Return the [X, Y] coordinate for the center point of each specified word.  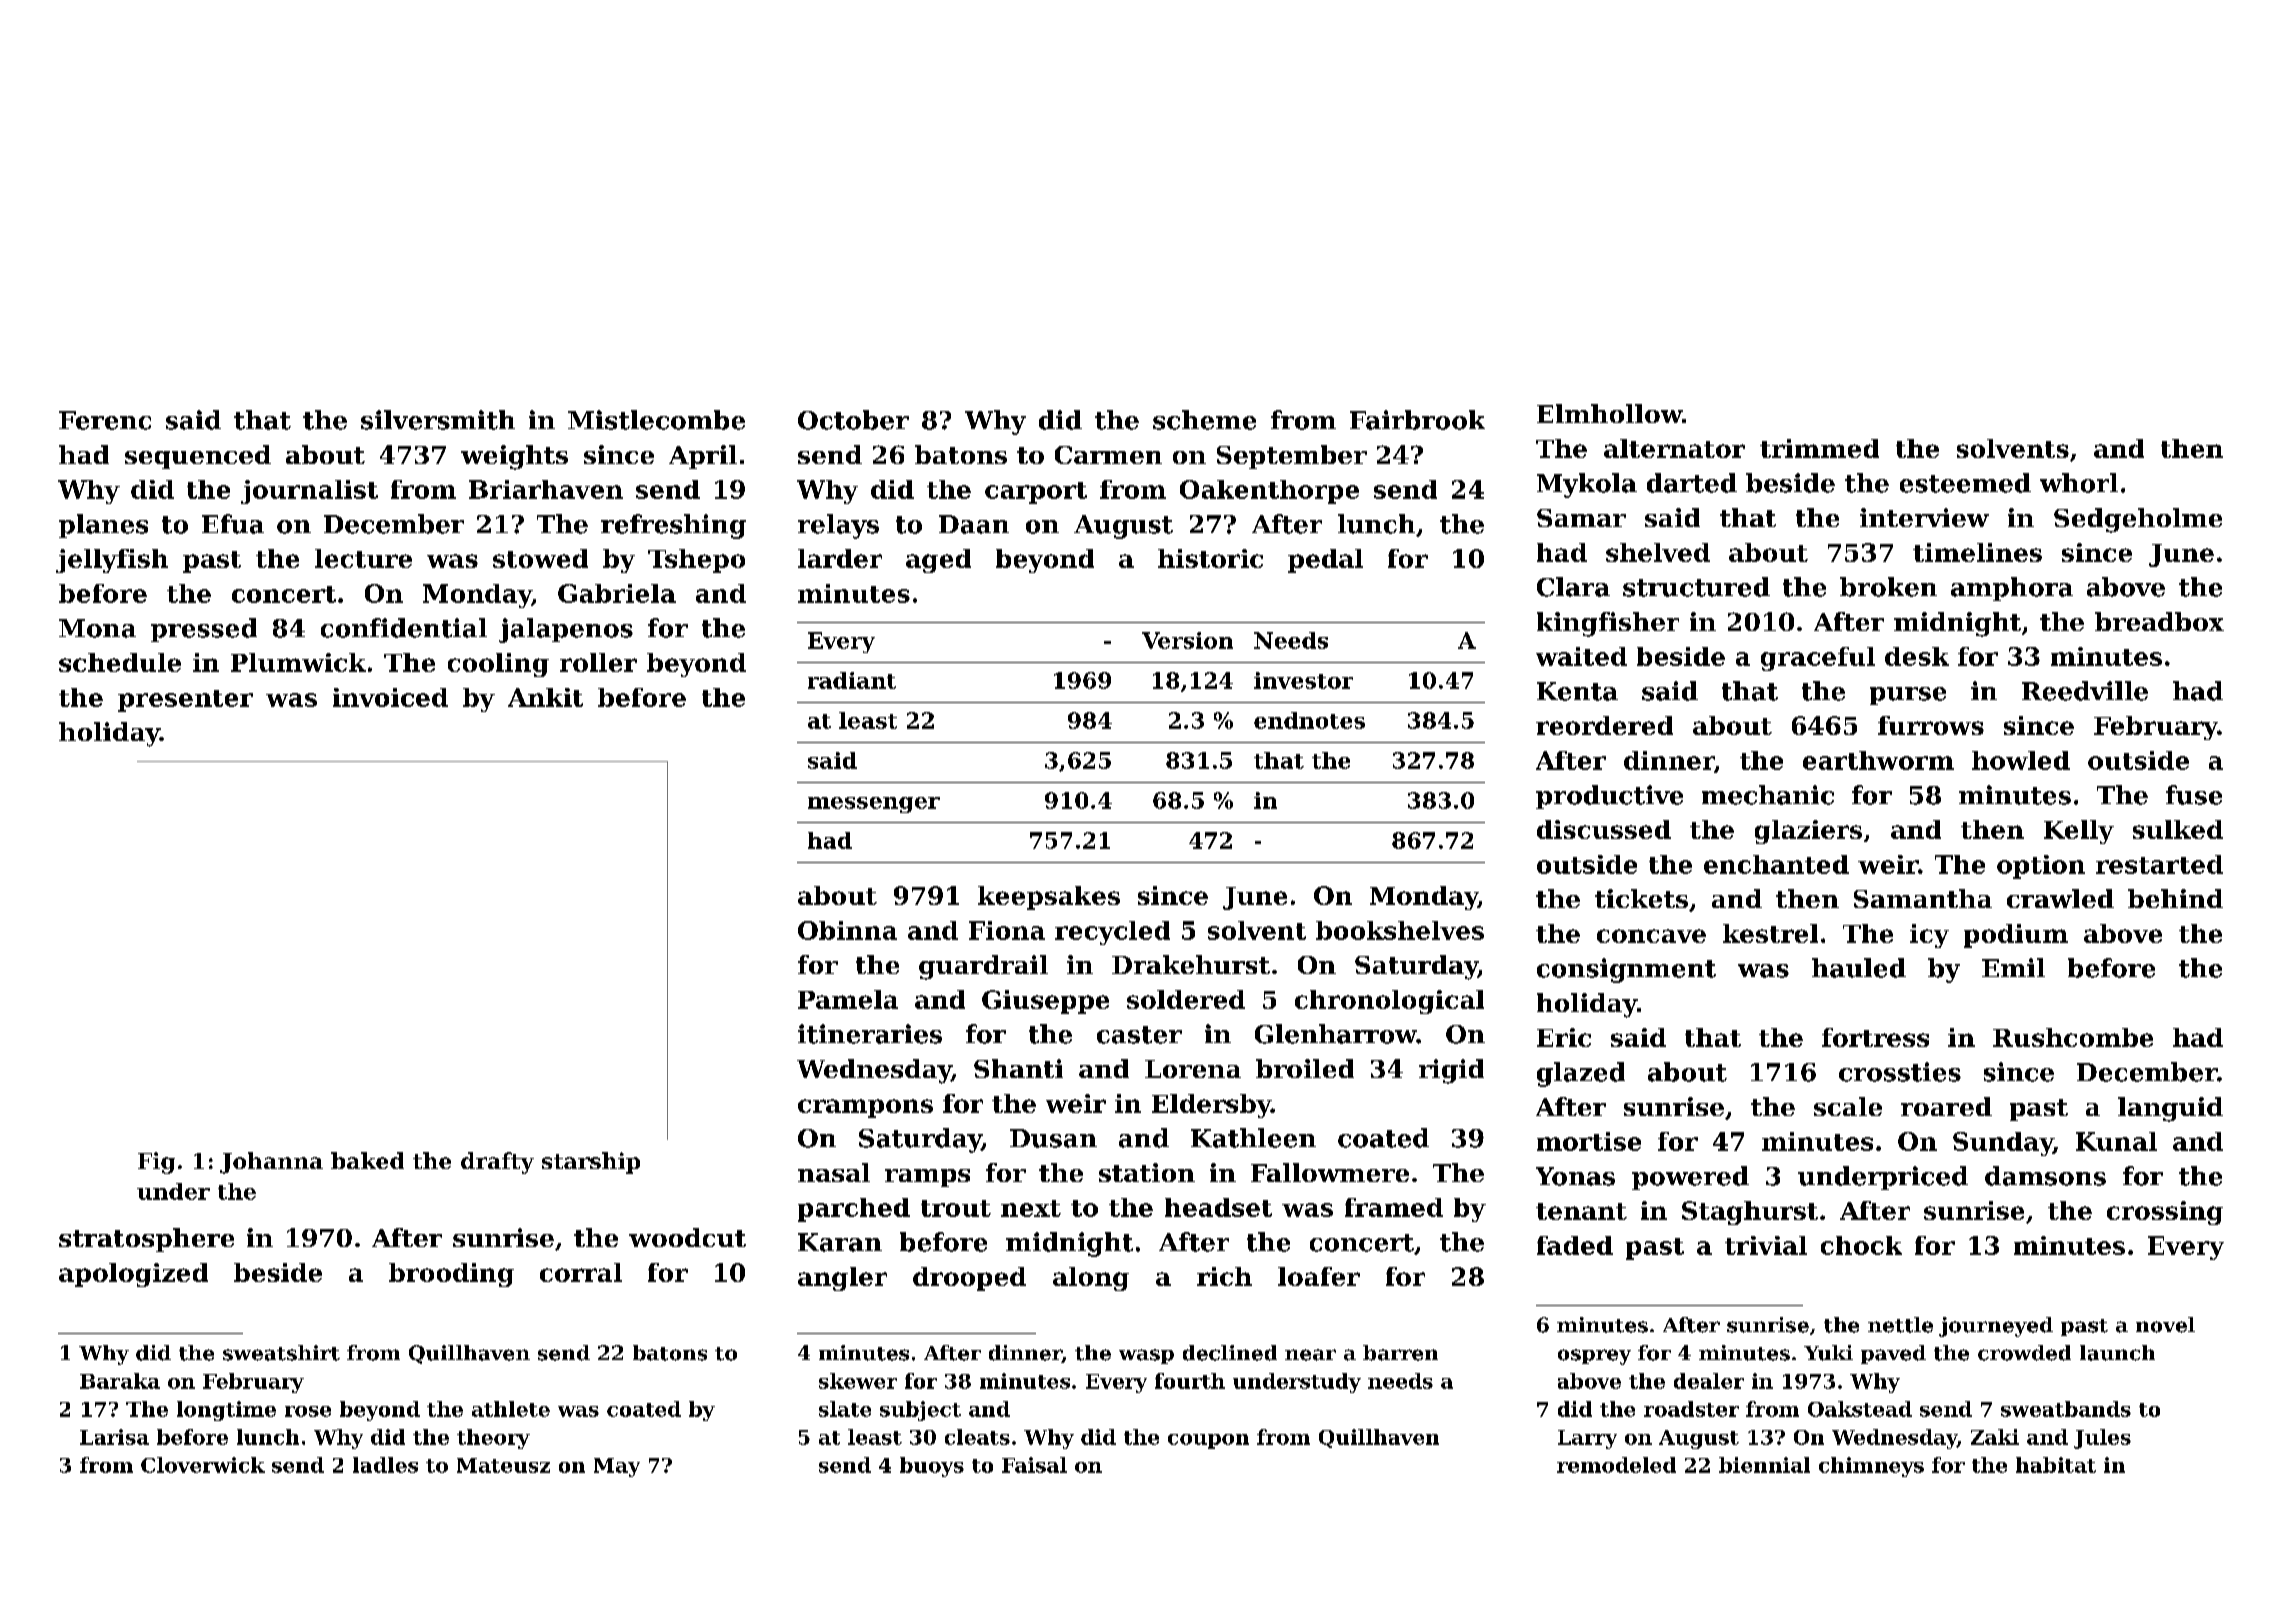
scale [1848, 1106]
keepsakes [1049, 898]
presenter [185, 701]
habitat [2056, 1465]
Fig [156, 1163]
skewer [858, 1381]
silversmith [438, 420]
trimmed [1819, 448]
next [1031, 1208]
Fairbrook [1417, 420]
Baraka [120, 1381]
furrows [1931, 725]
